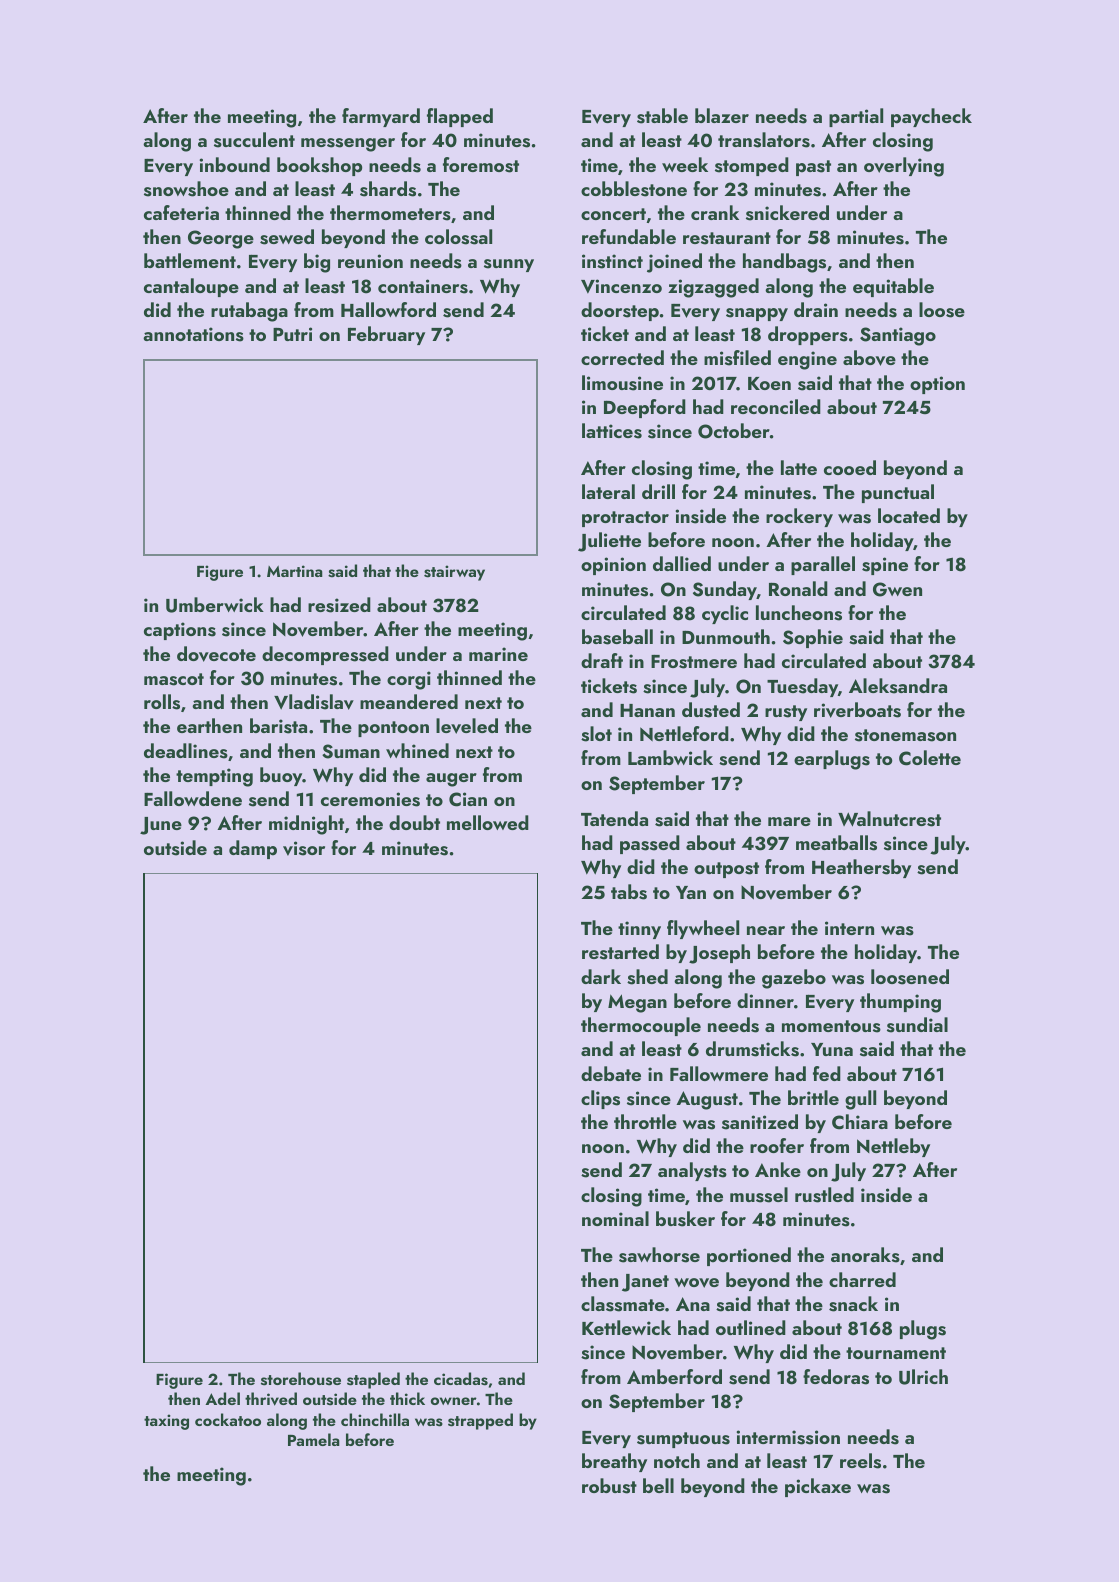 The height and width of the screenshot is (1582, 1119). I want to click on Tatenda, so click(614, 818).
